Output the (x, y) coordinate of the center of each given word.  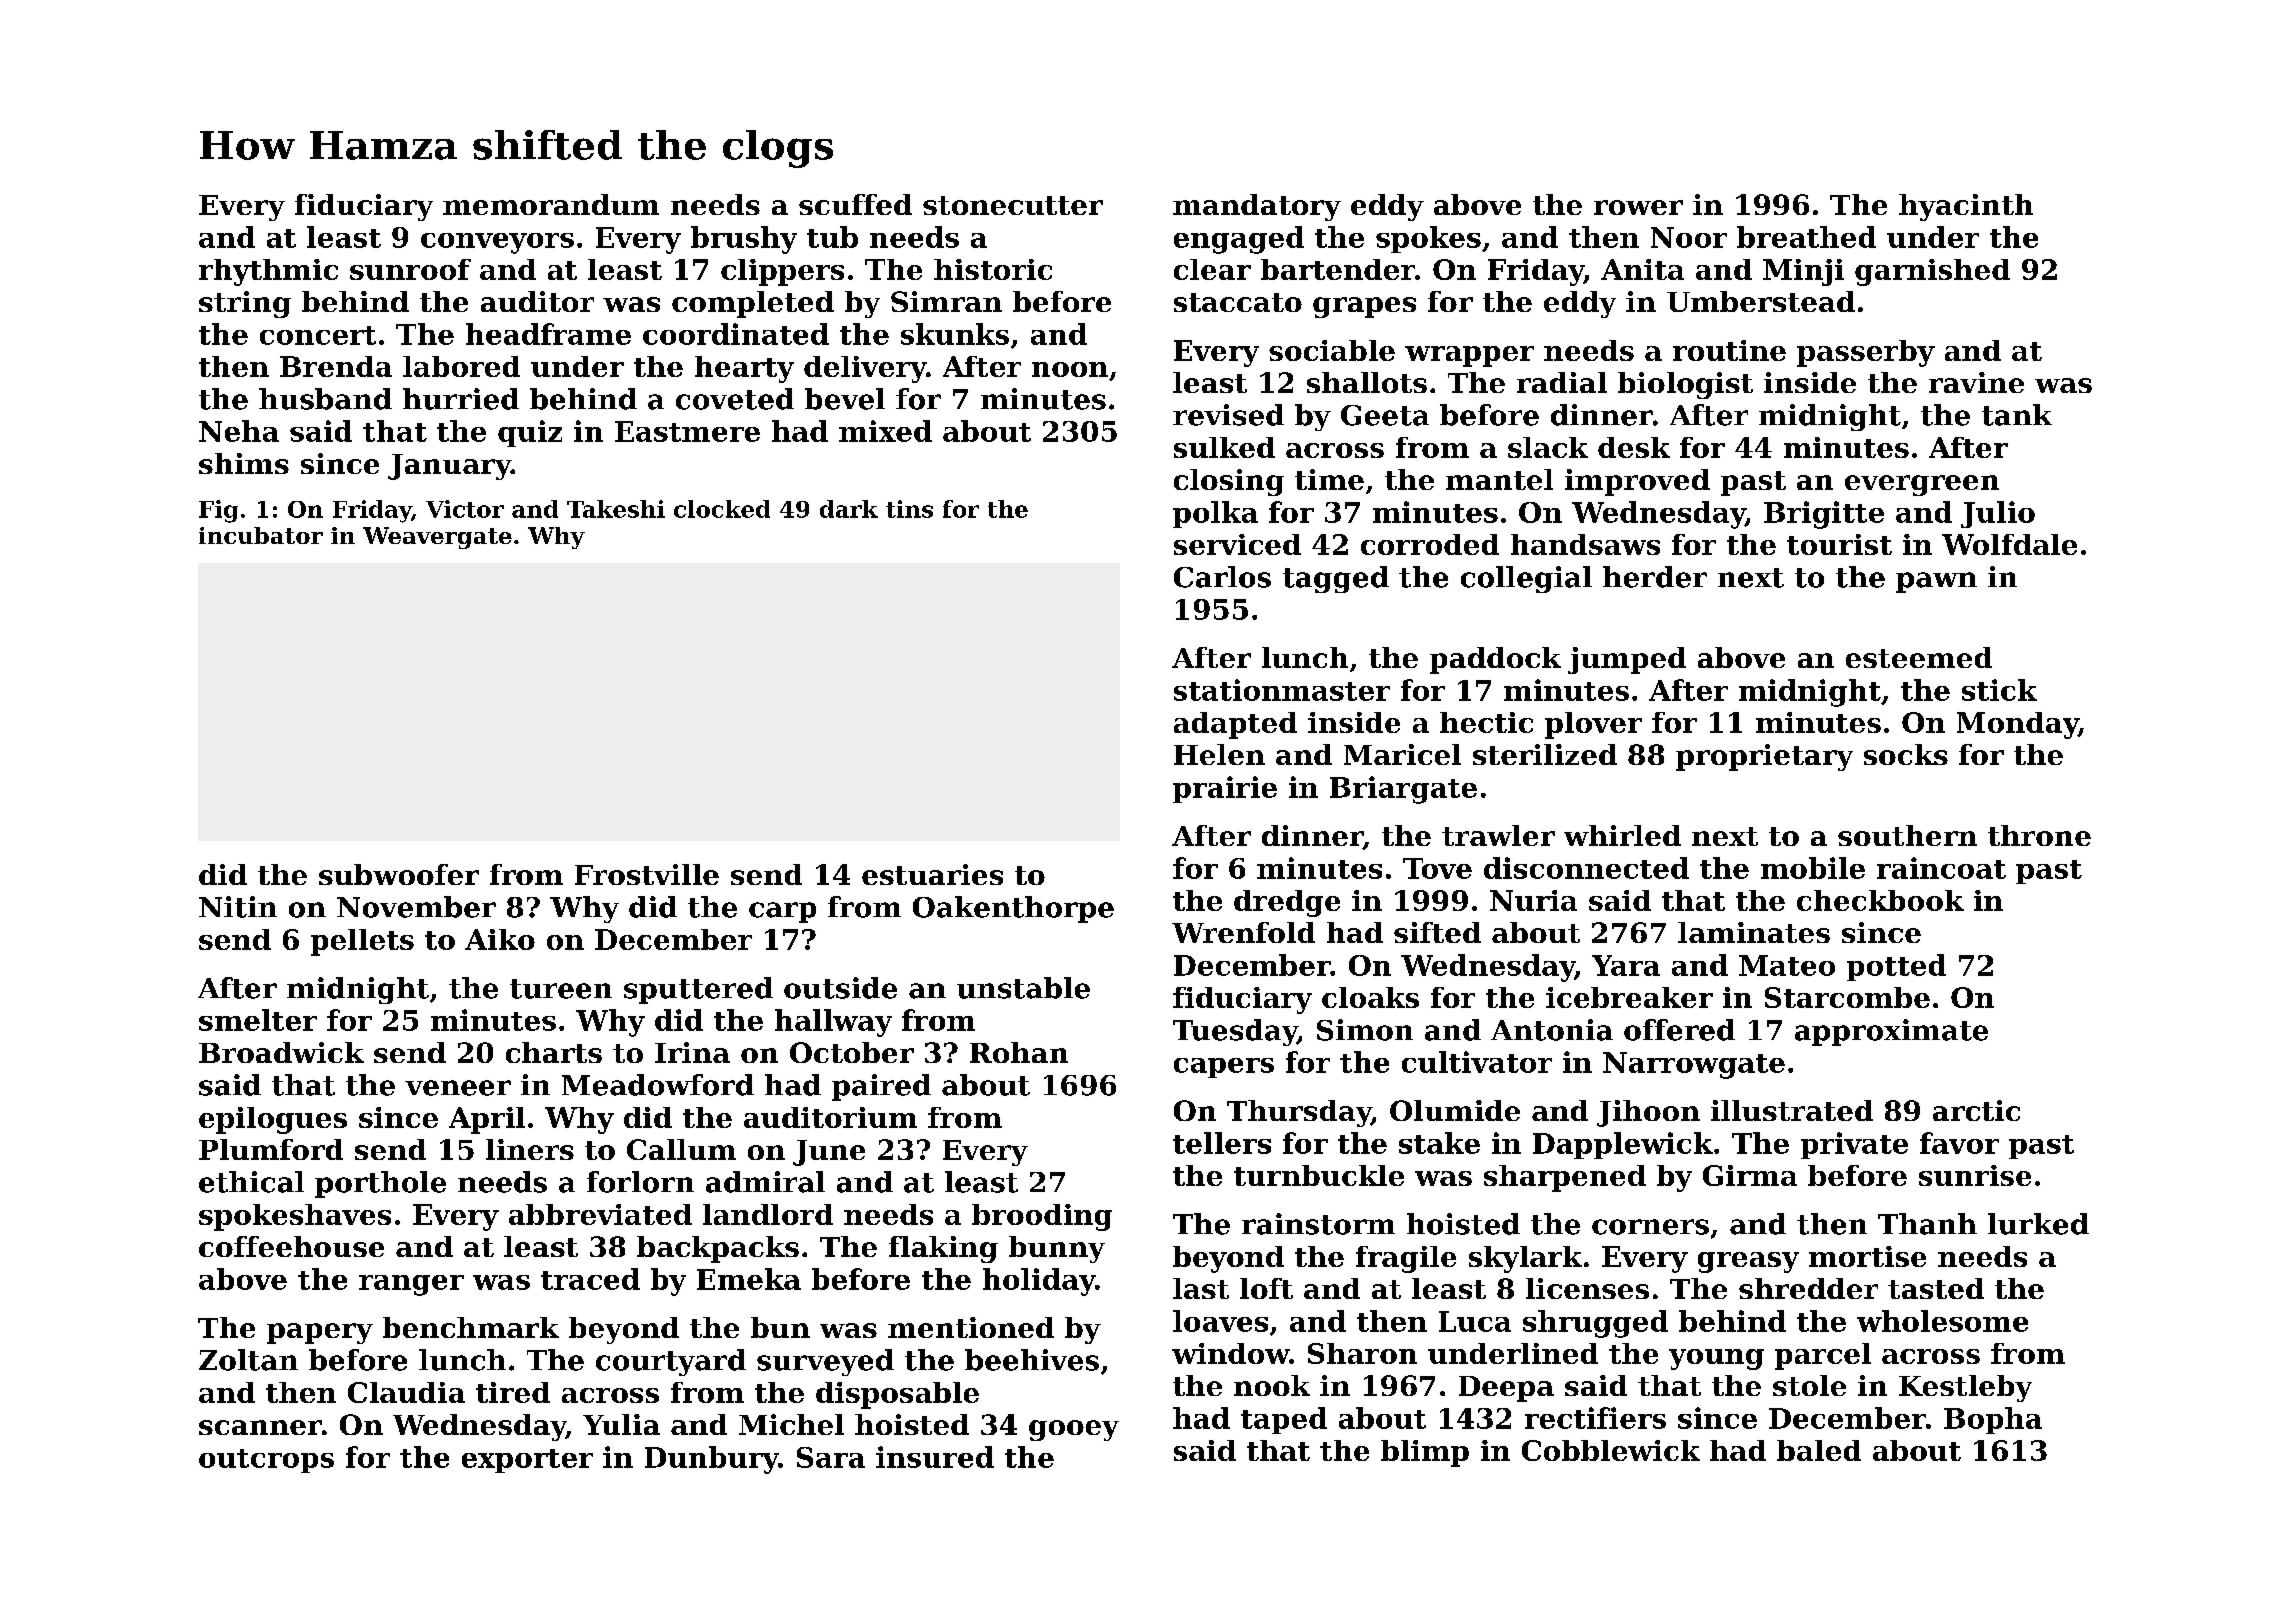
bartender (1338, 269)
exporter (527, 1461)
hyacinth (1966, 207)
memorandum (551, 204)
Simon (1365, 1030)
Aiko (500, 939)
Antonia (1552, 1030)
